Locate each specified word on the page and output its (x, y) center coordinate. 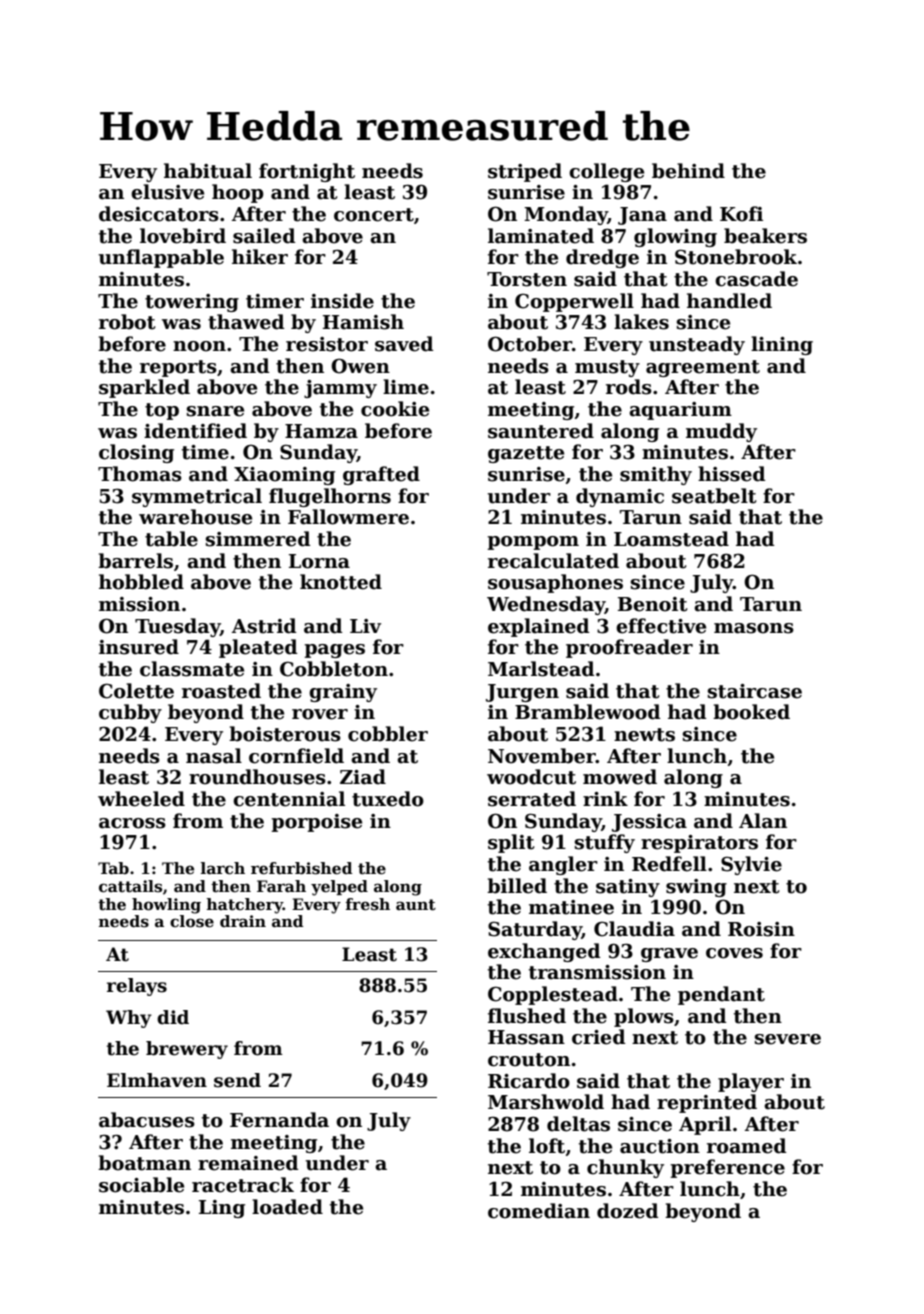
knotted (341, 582)
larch (223, 868)
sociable (141, 1185)
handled (729, 301)
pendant (721, 995)
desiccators (159, 214)
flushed (527, 1016)
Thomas (140, 474)
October (530, 344)
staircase (755, 691)
